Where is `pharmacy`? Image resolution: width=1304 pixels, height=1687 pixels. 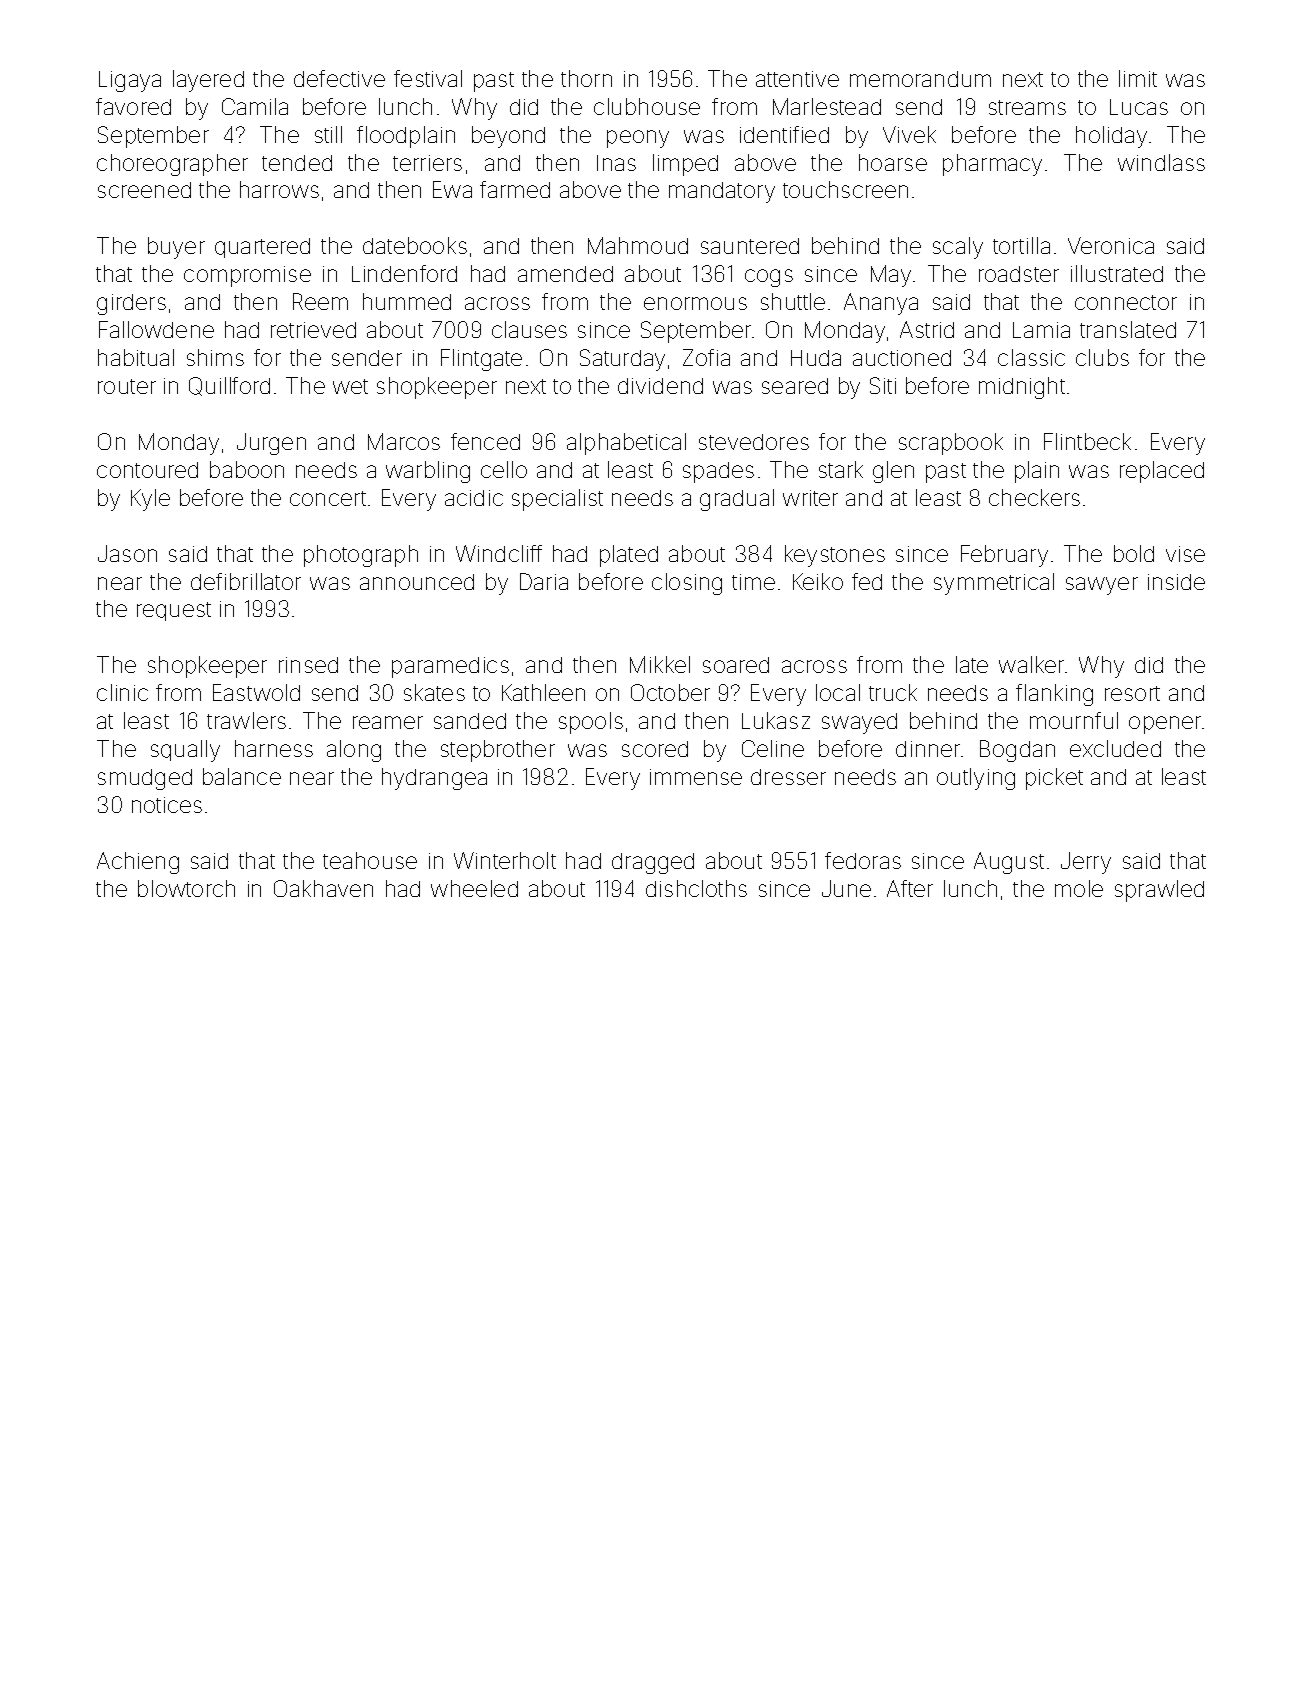
pharmacy is located at coordinates (992, 165).
